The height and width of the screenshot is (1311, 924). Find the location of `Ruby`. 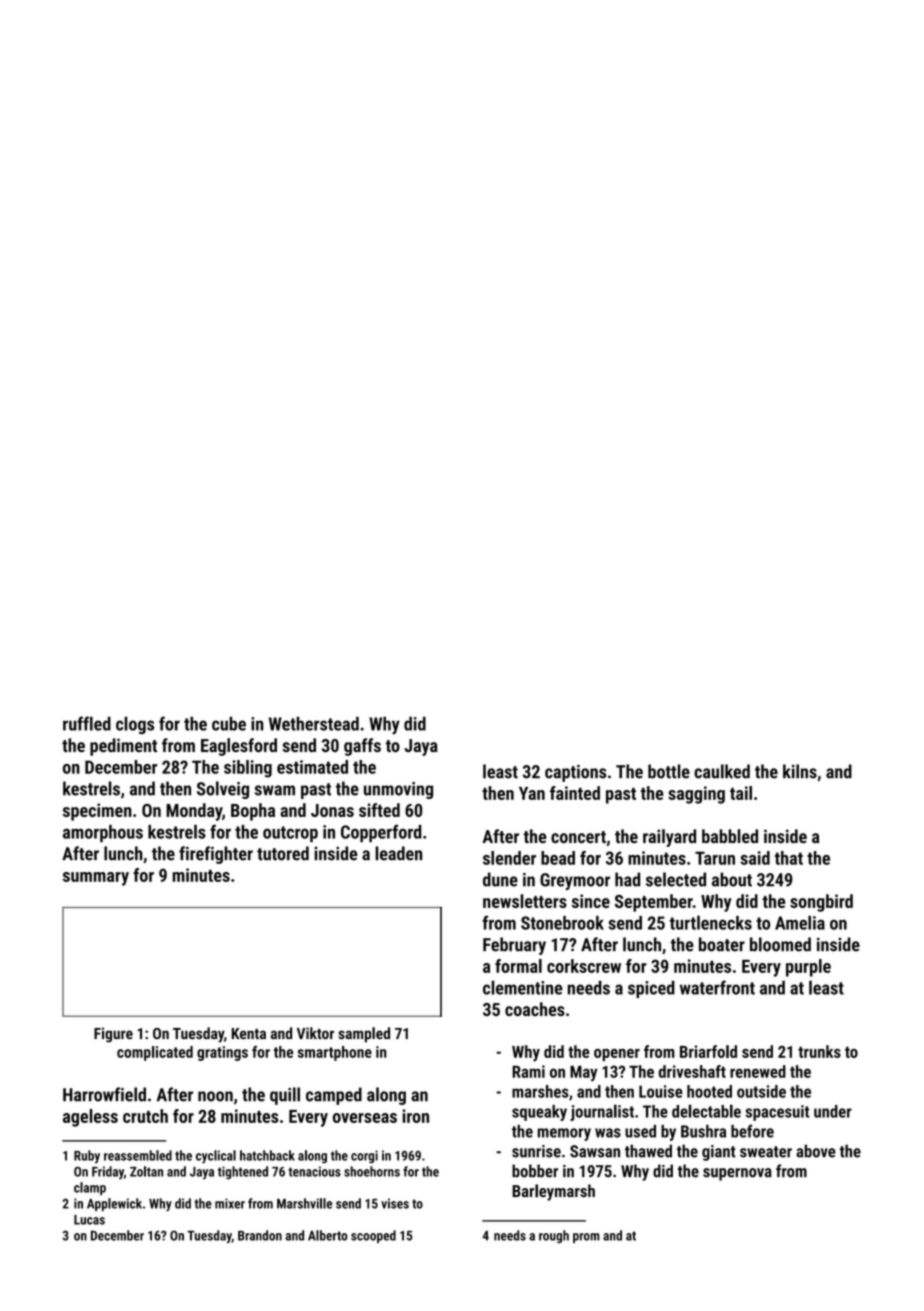

Ruby is located at coordinates (87, 1157).
